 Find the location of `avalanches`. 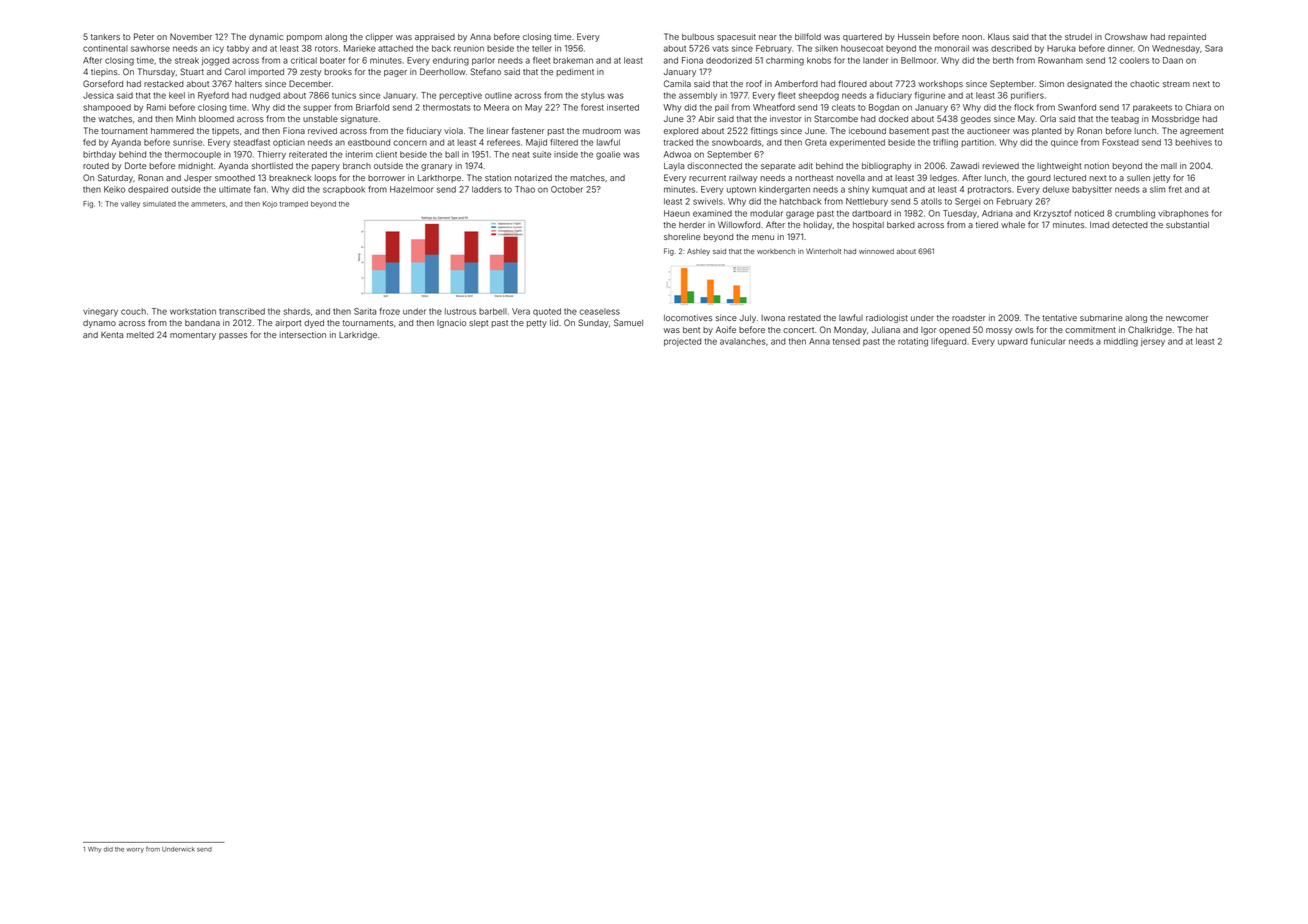

avalanches is located at coordinates (743, 341).
